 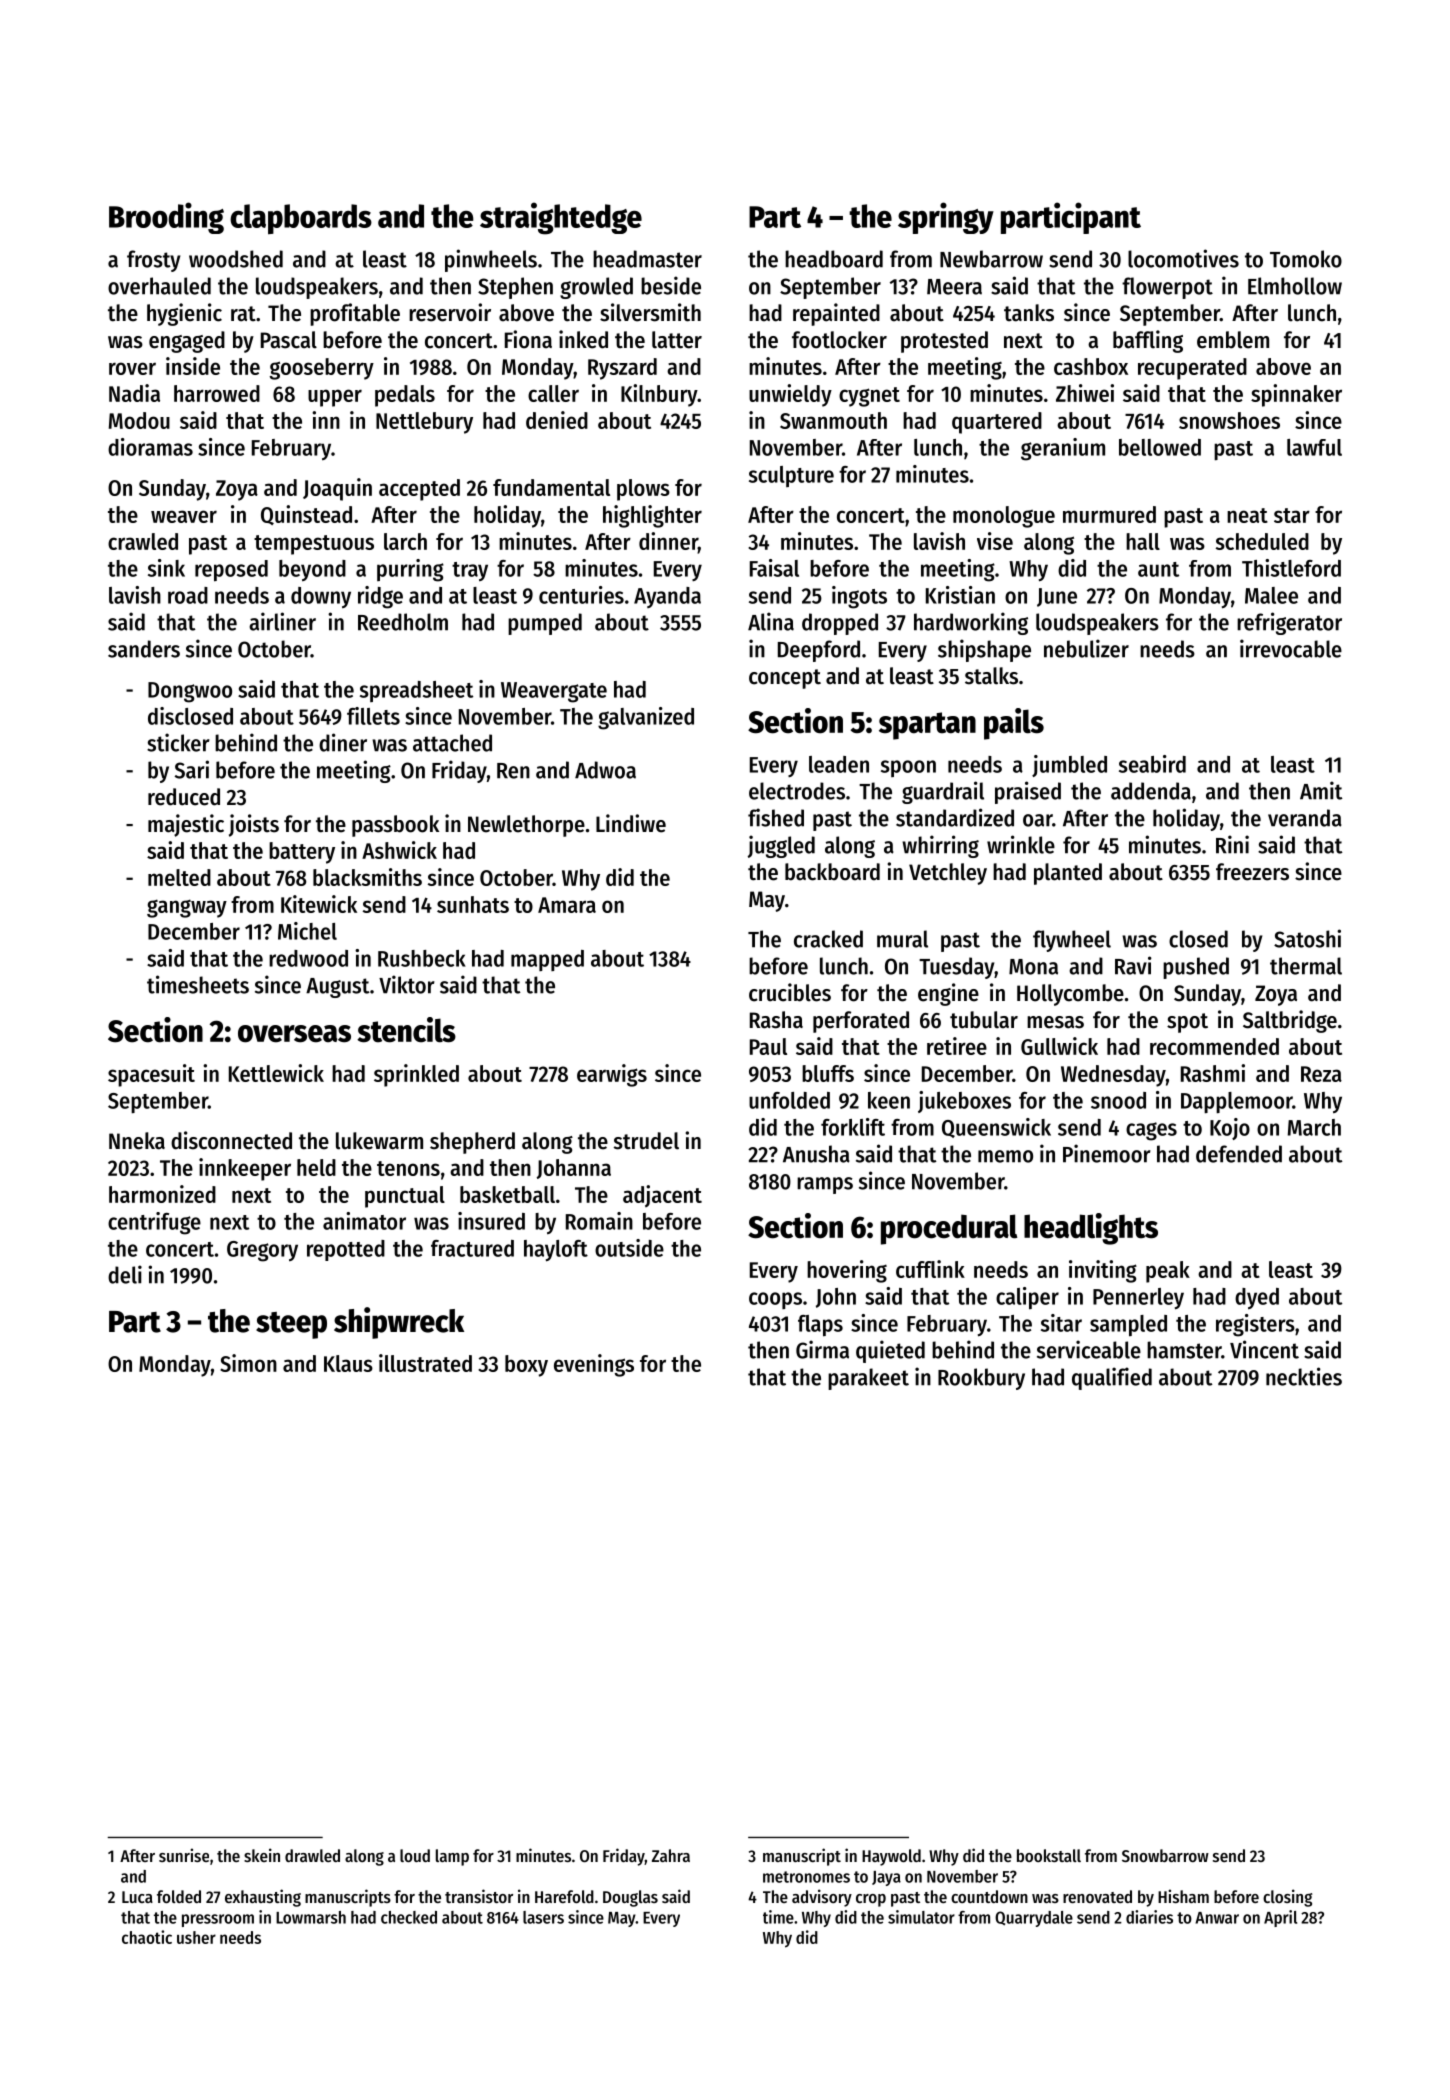 I want to click on skein, so click(x=262, y=1855).
